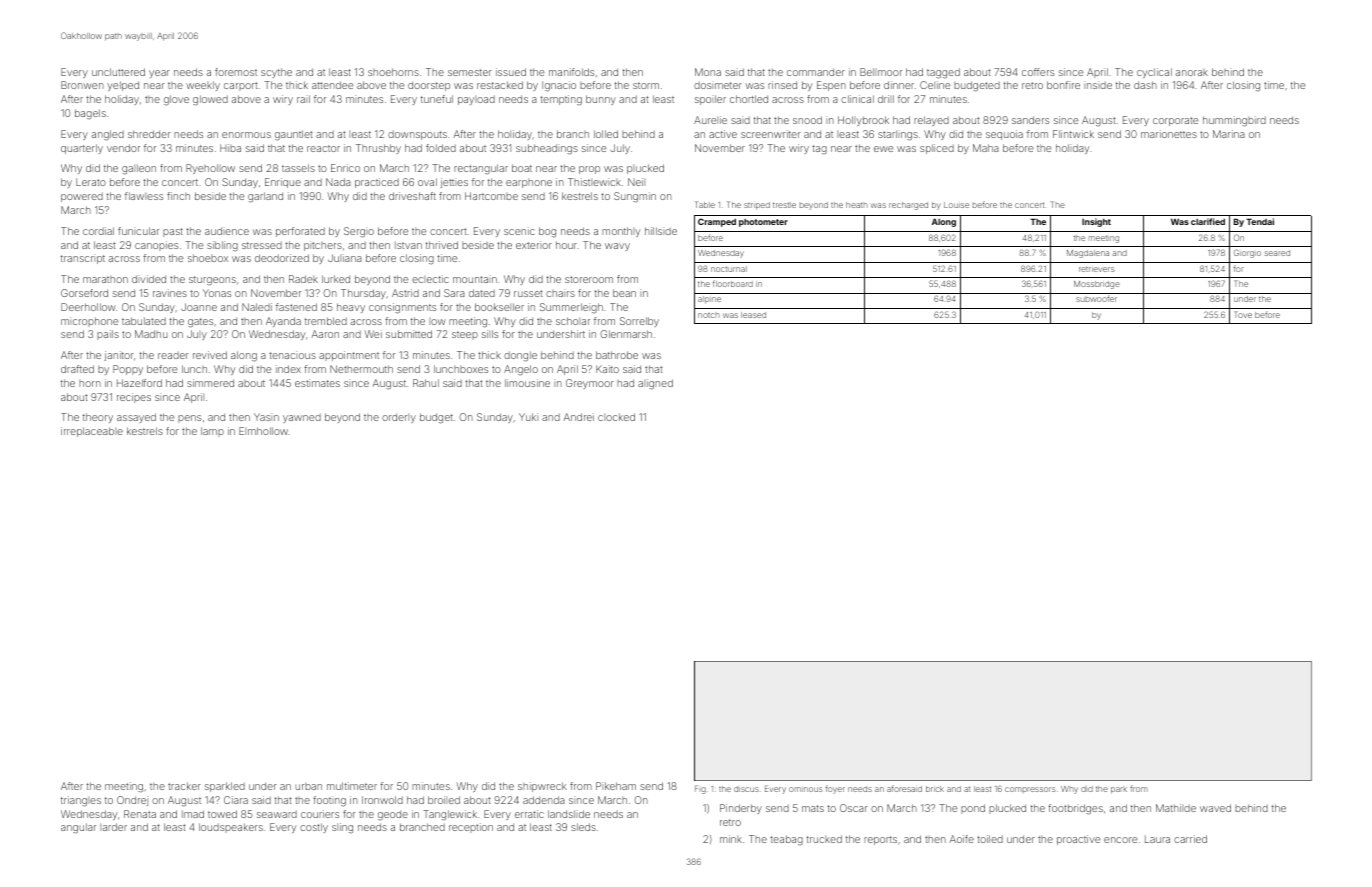  What do you see at coordinates (806, 789) in the screenshot?
I see `ominous` at bounding box center [806, 789].
